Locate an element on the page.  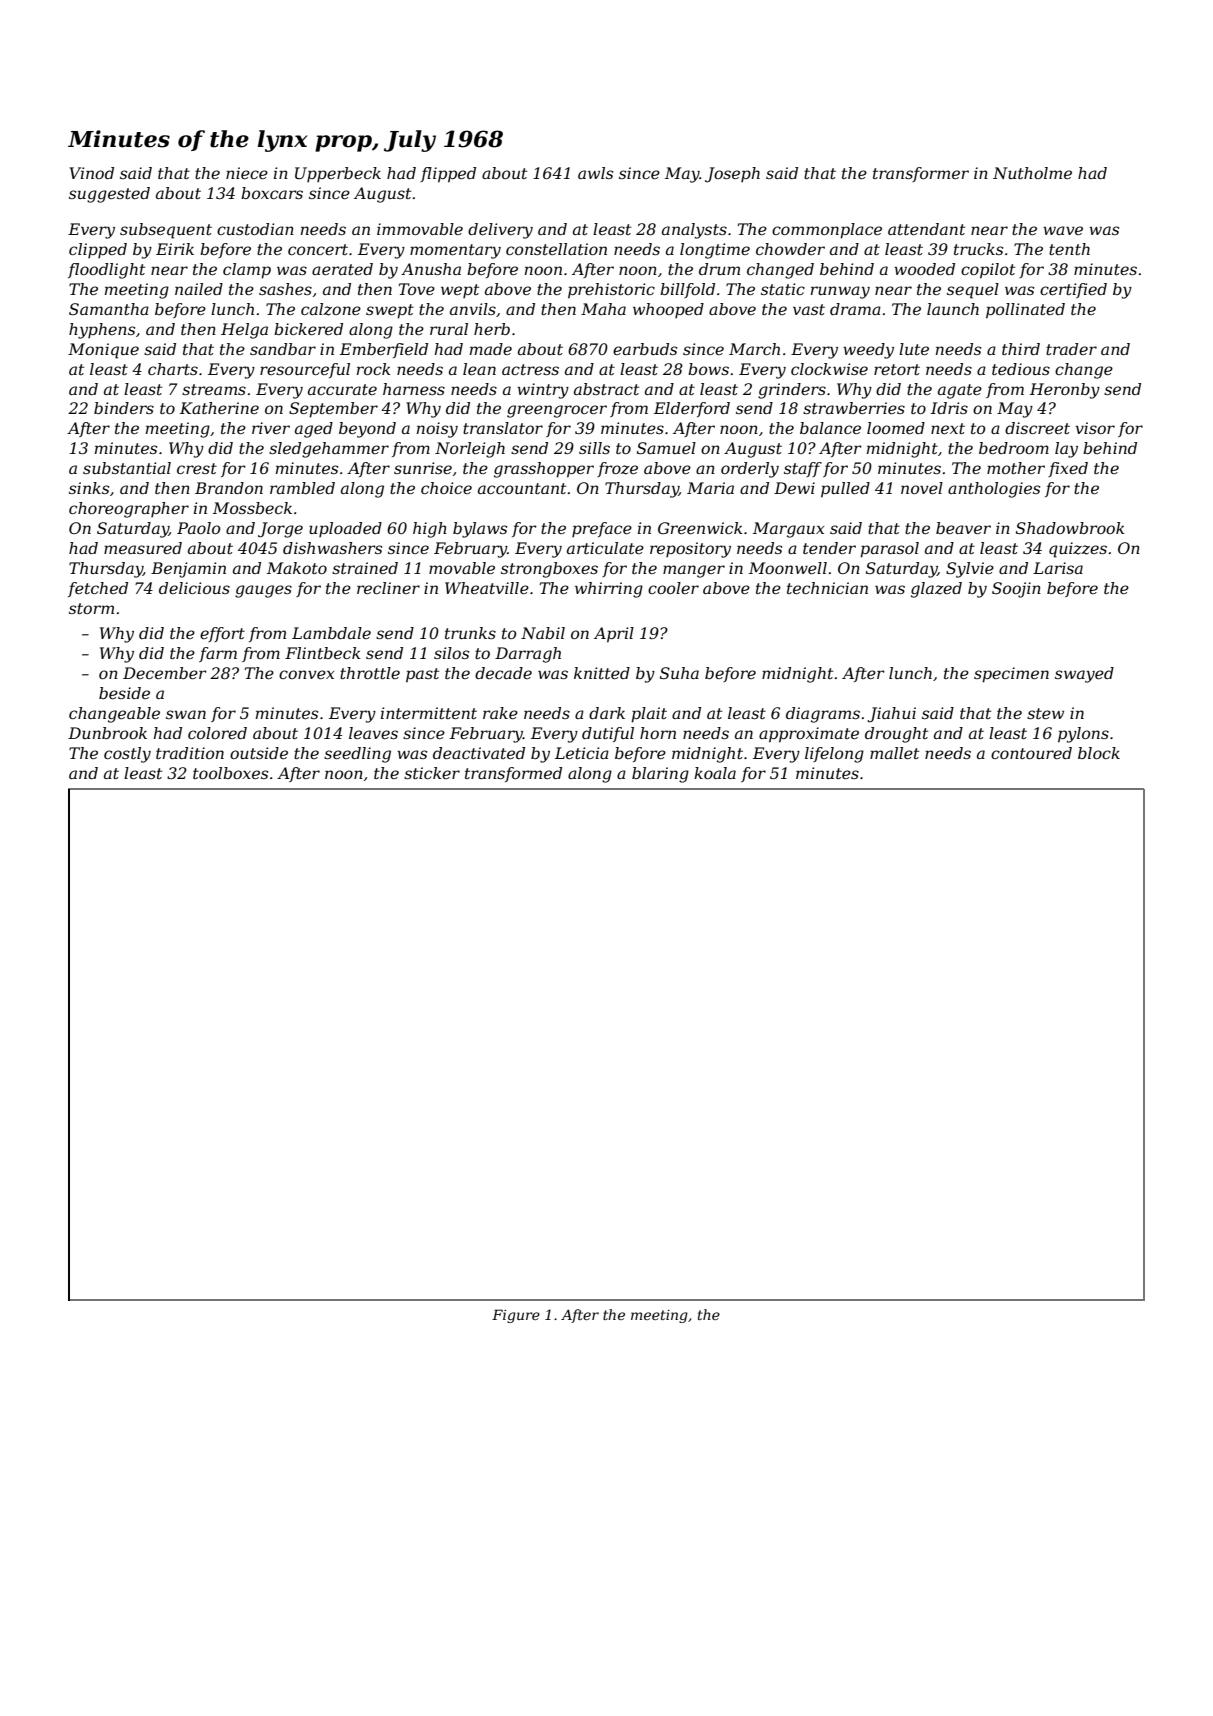
beside is located at coordinates (124, 693).
